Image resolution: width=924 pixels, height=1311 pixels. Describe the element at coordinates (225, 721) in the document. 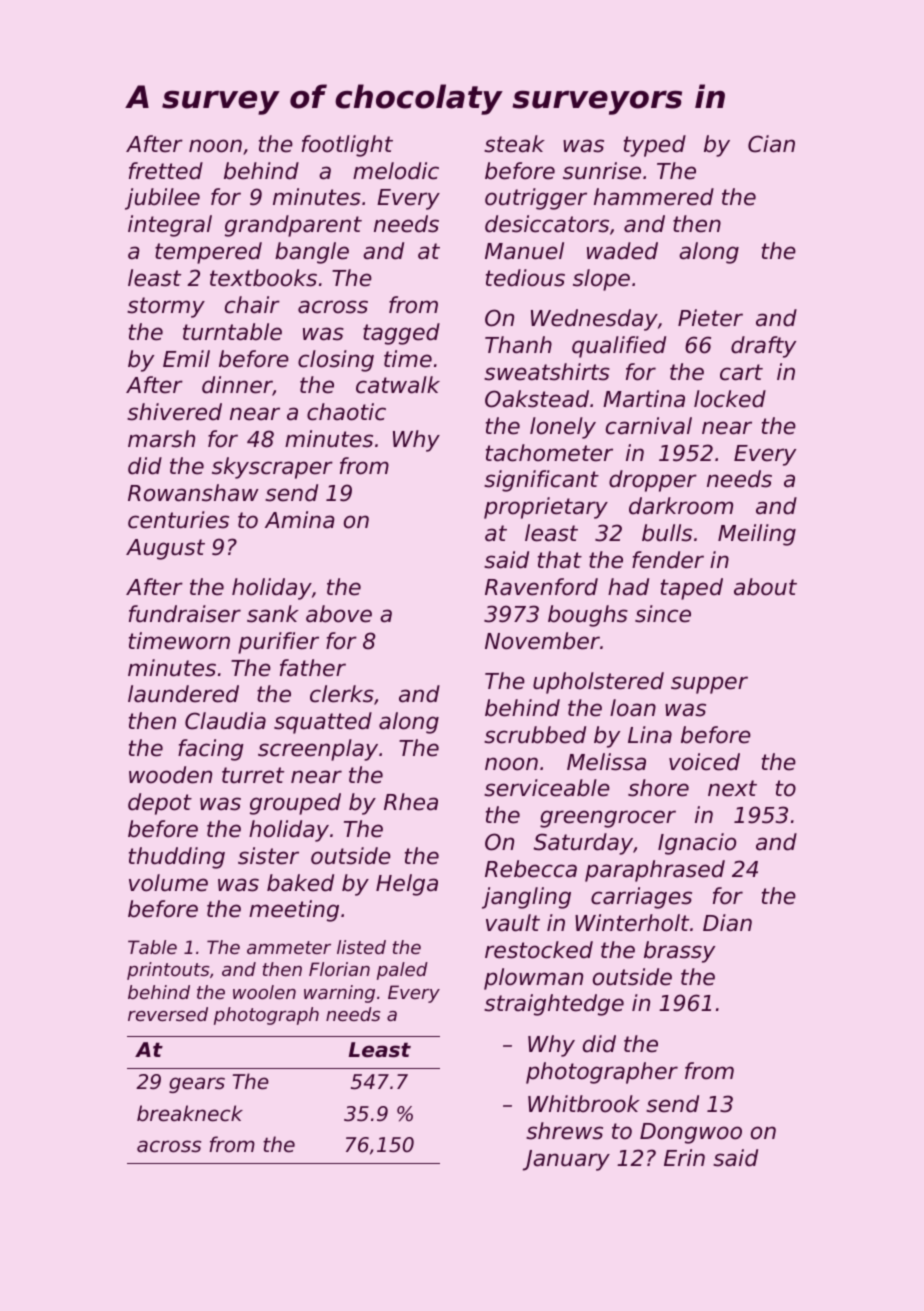

I see `Claudia` at that location.
